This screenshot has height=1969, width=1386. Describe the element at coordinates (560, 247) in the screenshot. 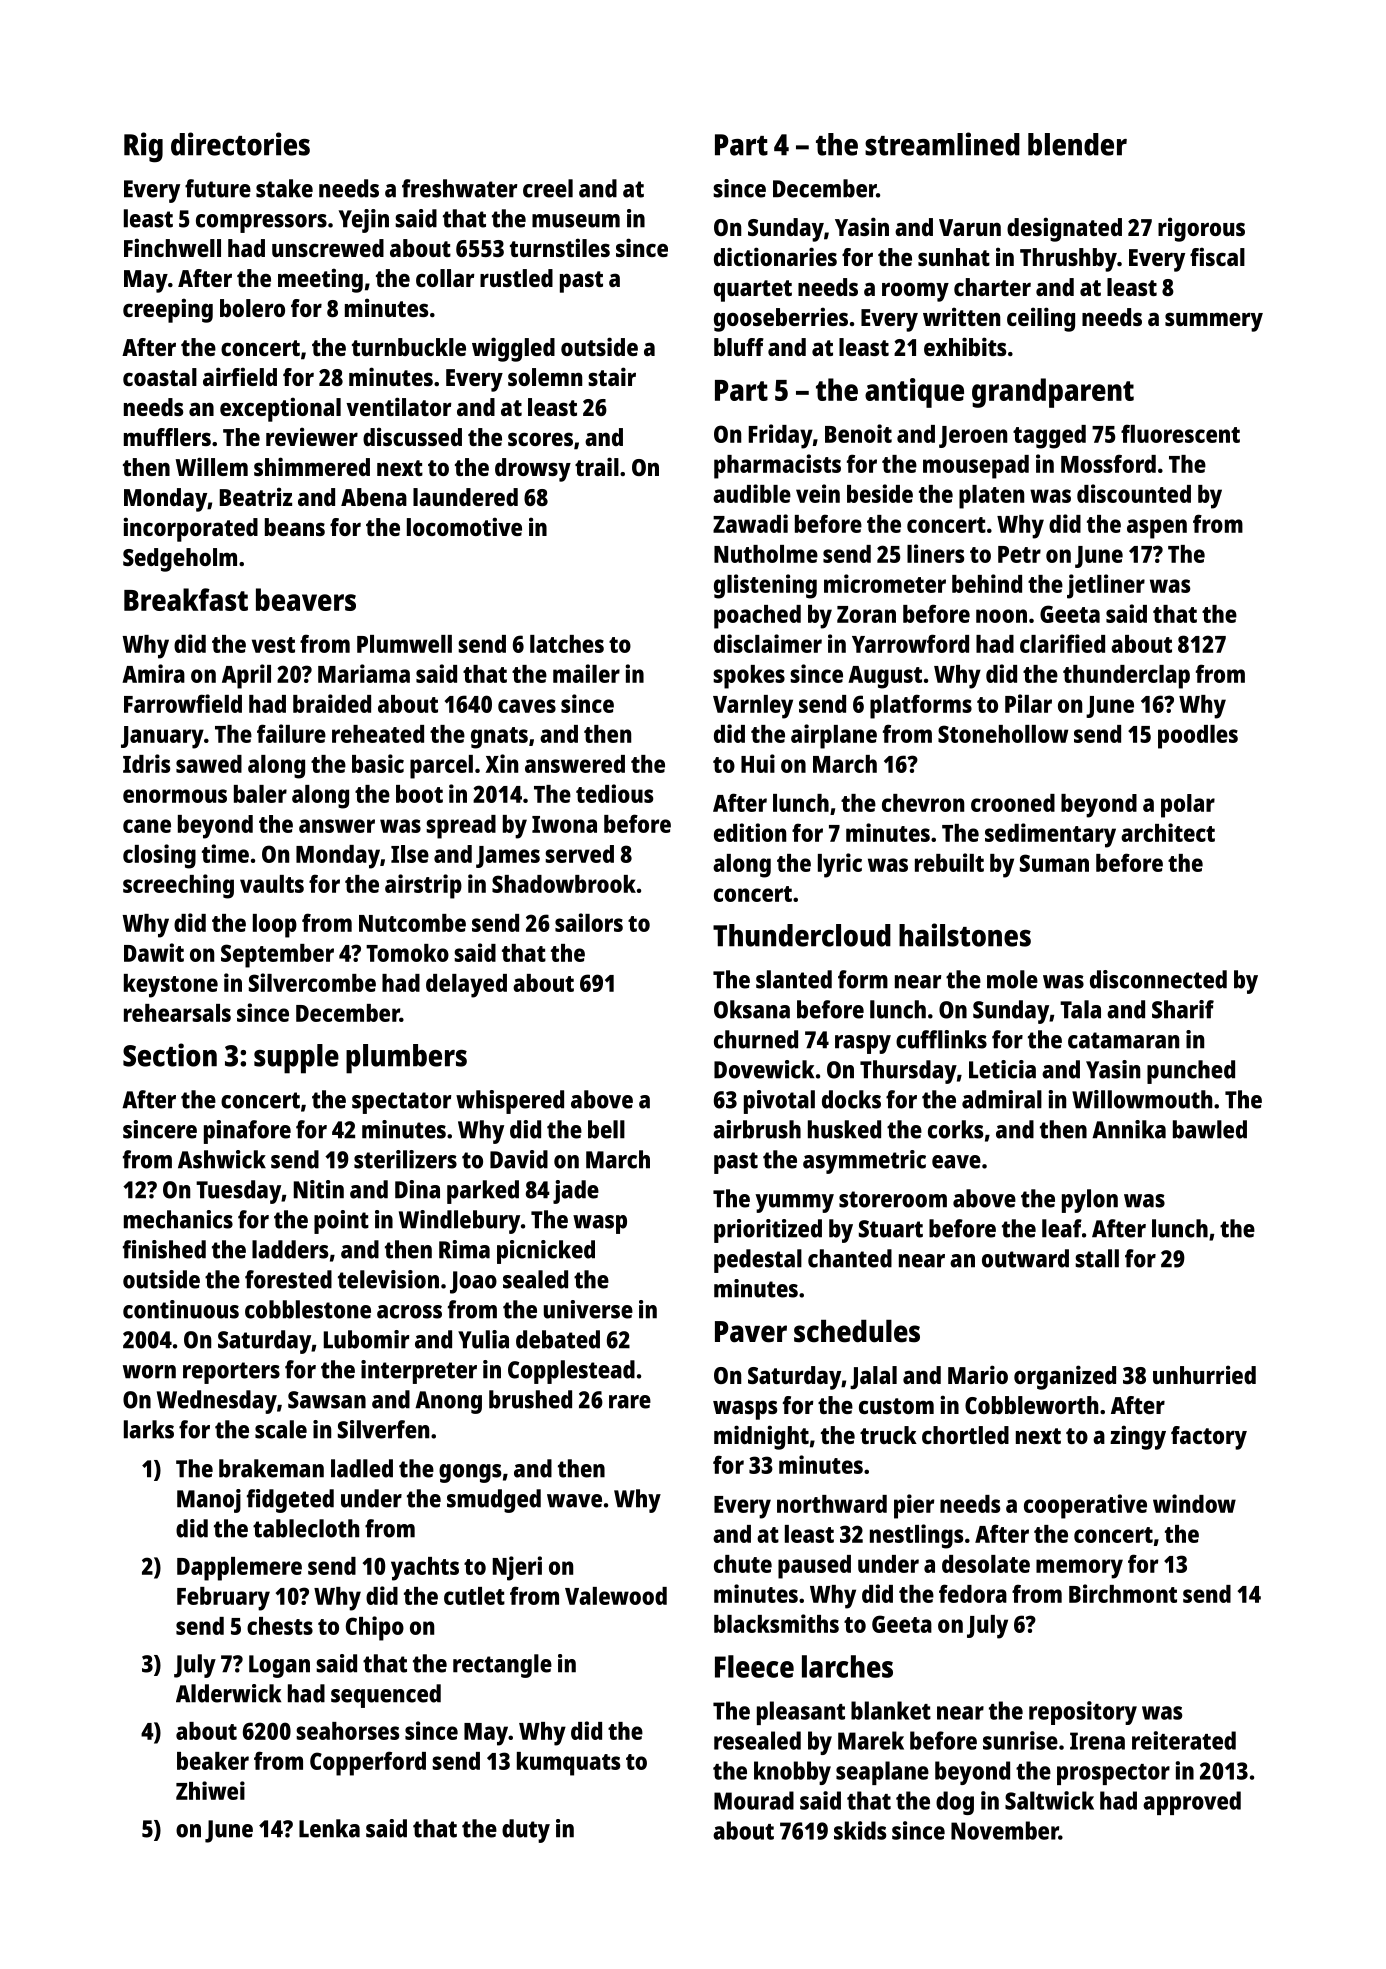

I see `turnstiles` at that location.
